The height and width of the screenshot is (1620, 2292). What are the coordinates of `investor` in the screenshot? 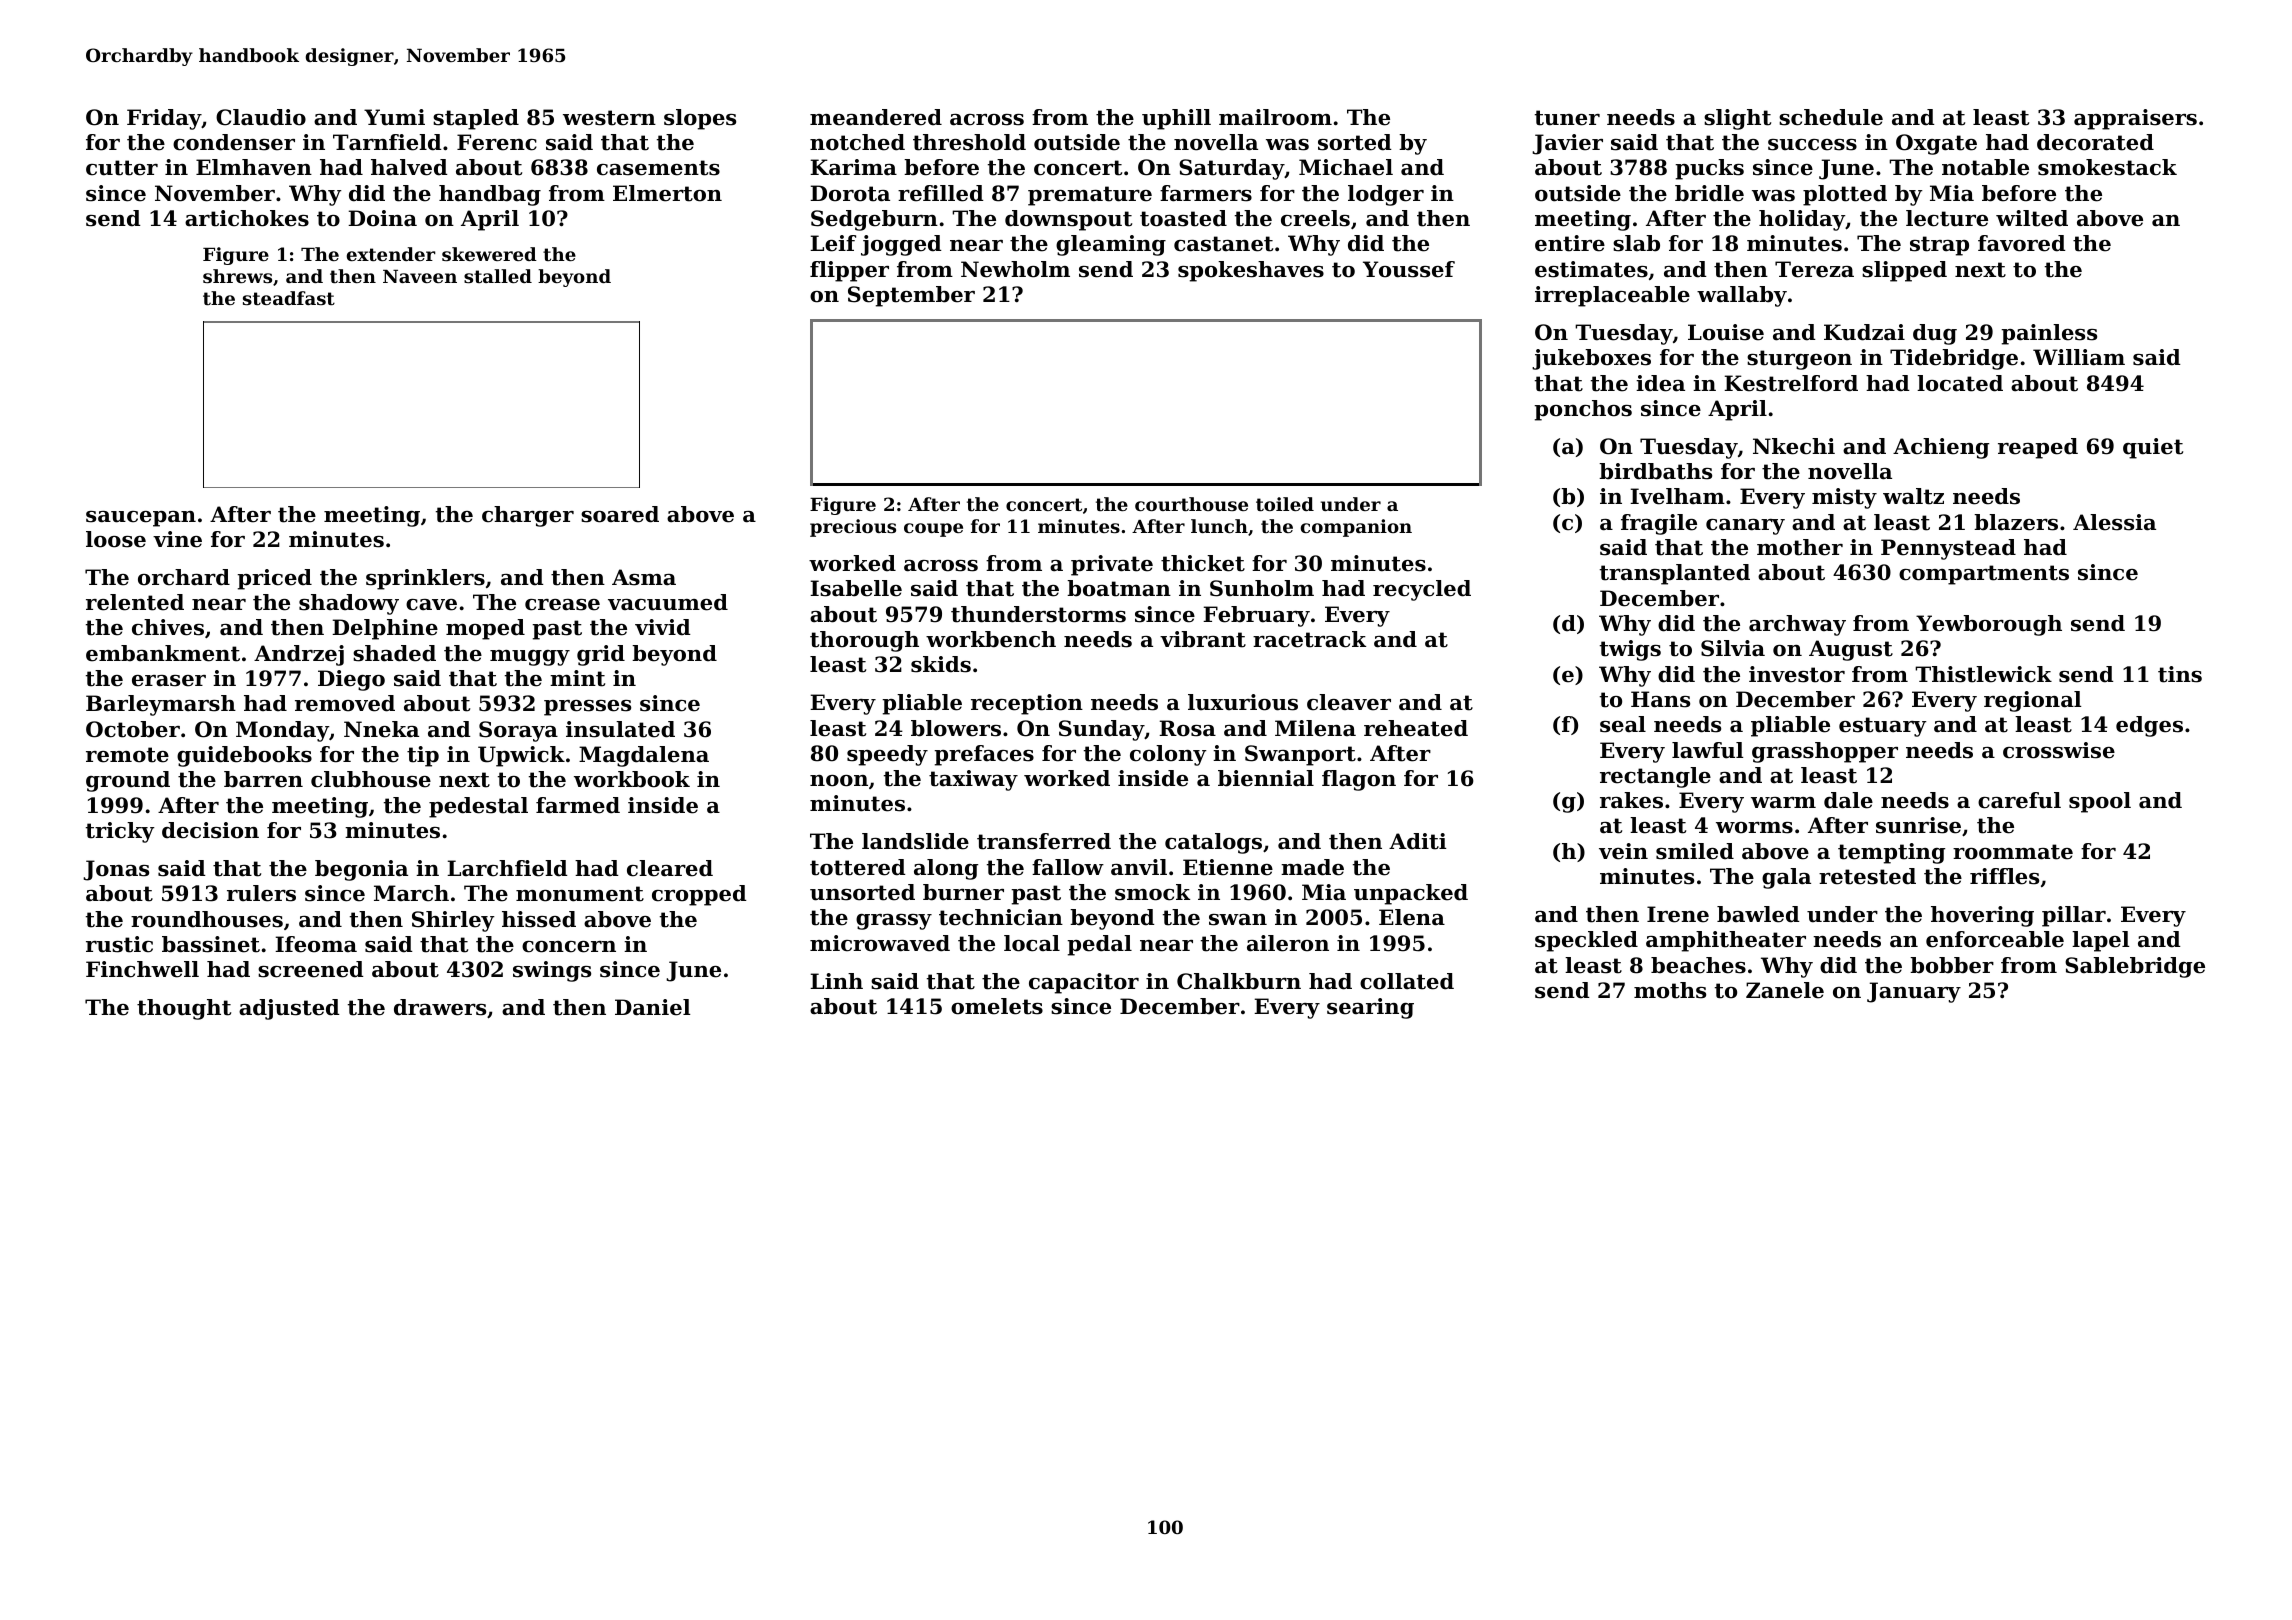 It's located at (1797, 674).
